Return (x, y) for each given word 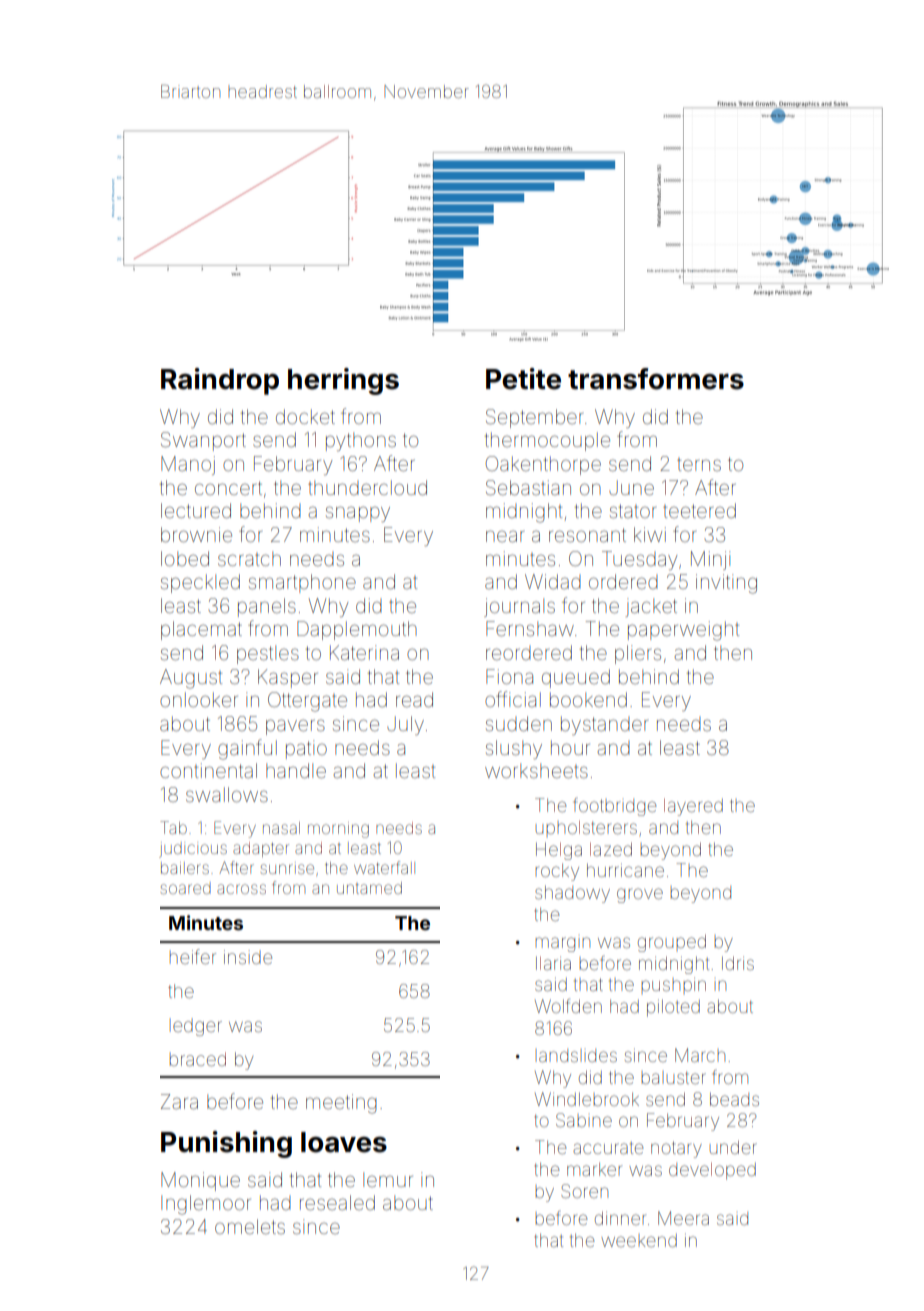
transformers (656, 379)
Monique (200, 1181)
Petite (523, 379)
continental (208, 770)
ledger (196, 1027)
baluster (673, 1078)
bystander (604, 725)
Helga (559, 851)
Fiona (509, 676)
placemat (201, 630)
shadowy (572, 894)
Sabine (584, 1120)
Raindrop (220, 381)
